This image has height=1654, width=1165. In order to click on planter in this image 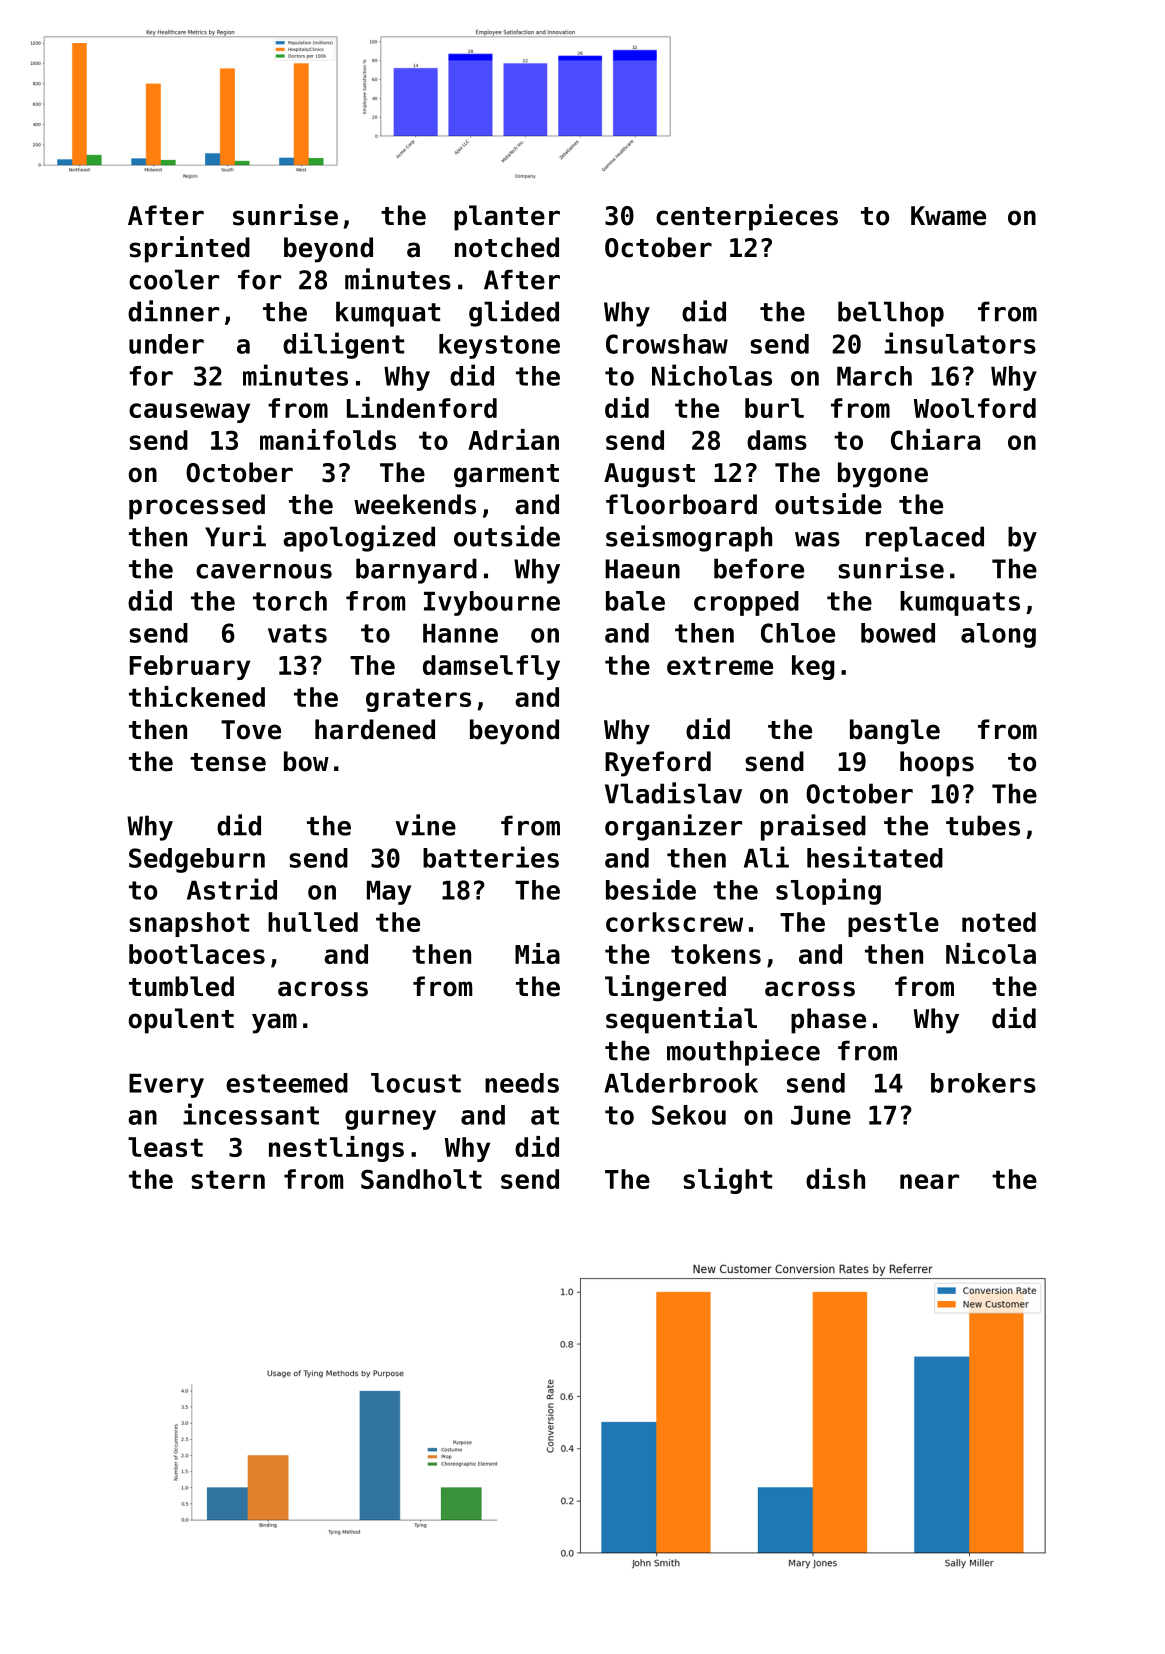, I will do `click(507, 218)`.
